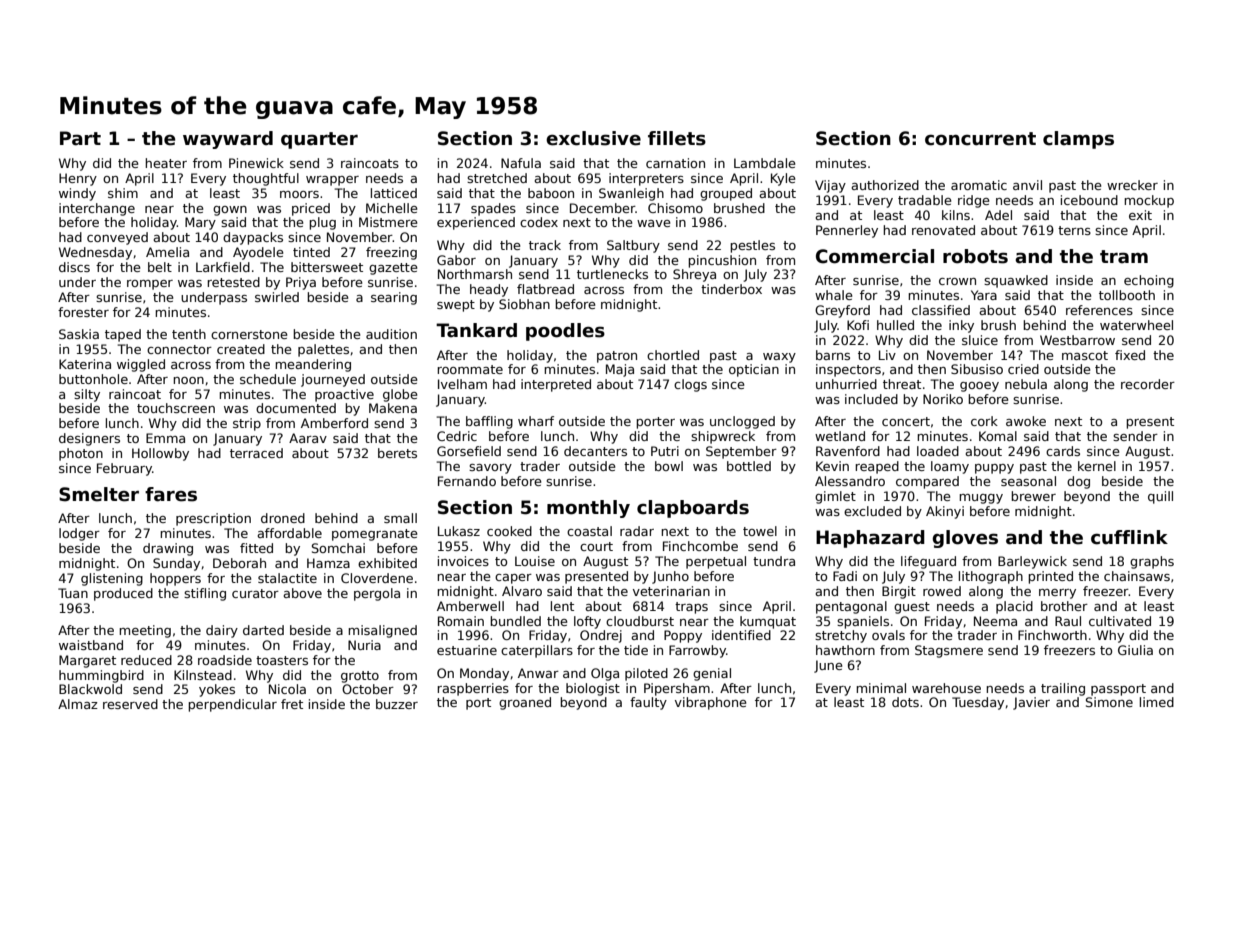 The height and width of the page is (952, 1233). I want to click on concurrent, so click(980, 139).
